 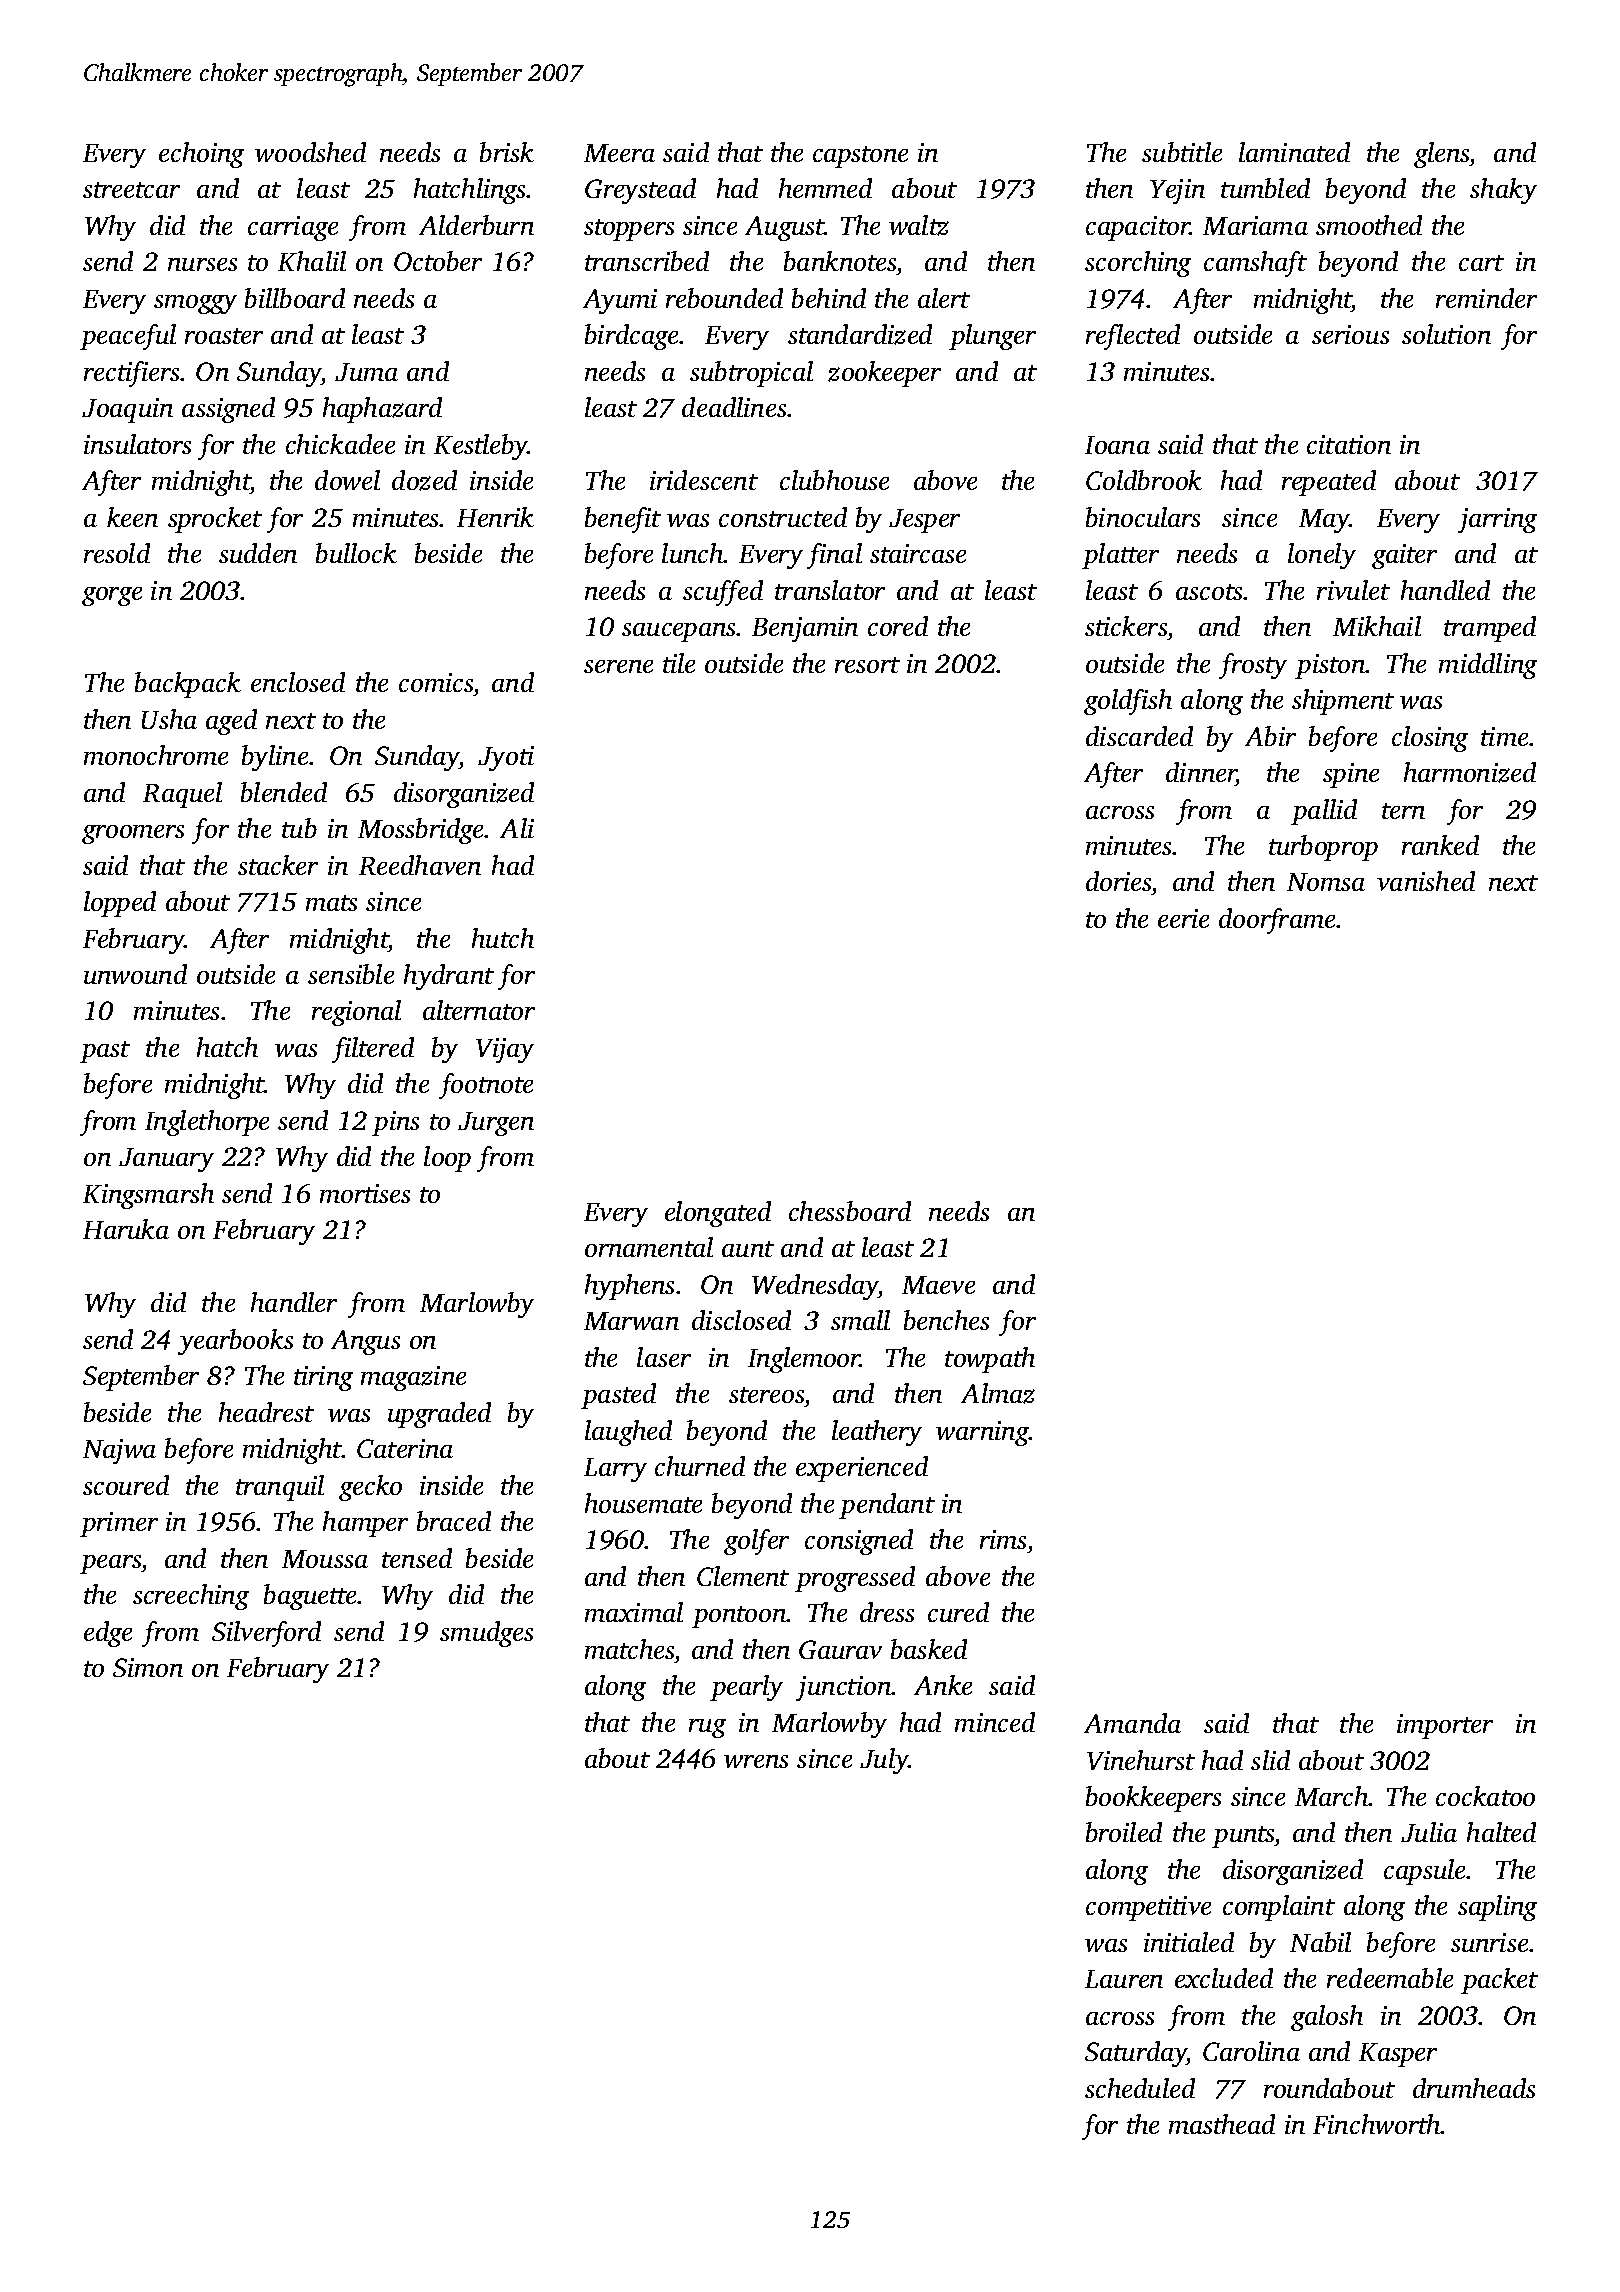 I want to click on comics, so click(x=436, y=682).
